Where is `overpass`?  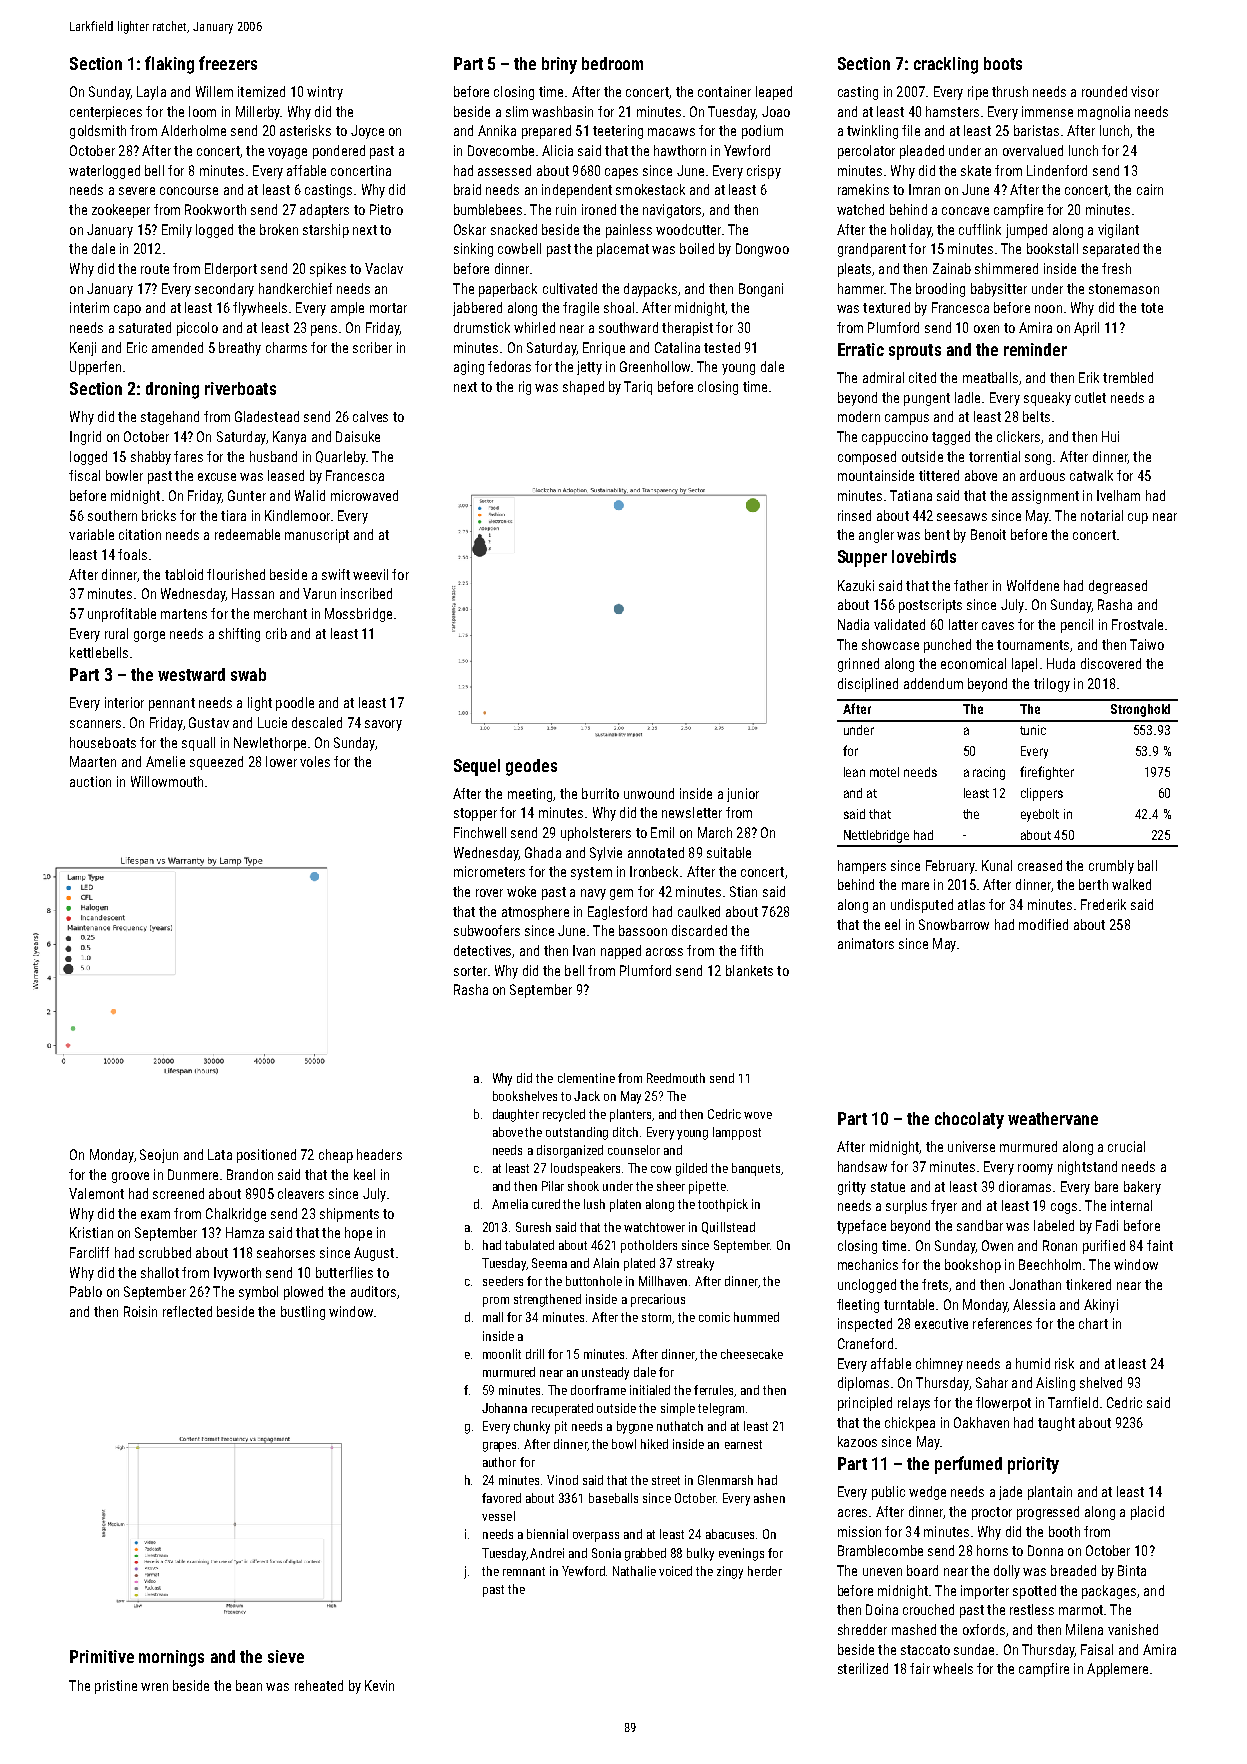
overpass is located at coordinates (596, 1537).
